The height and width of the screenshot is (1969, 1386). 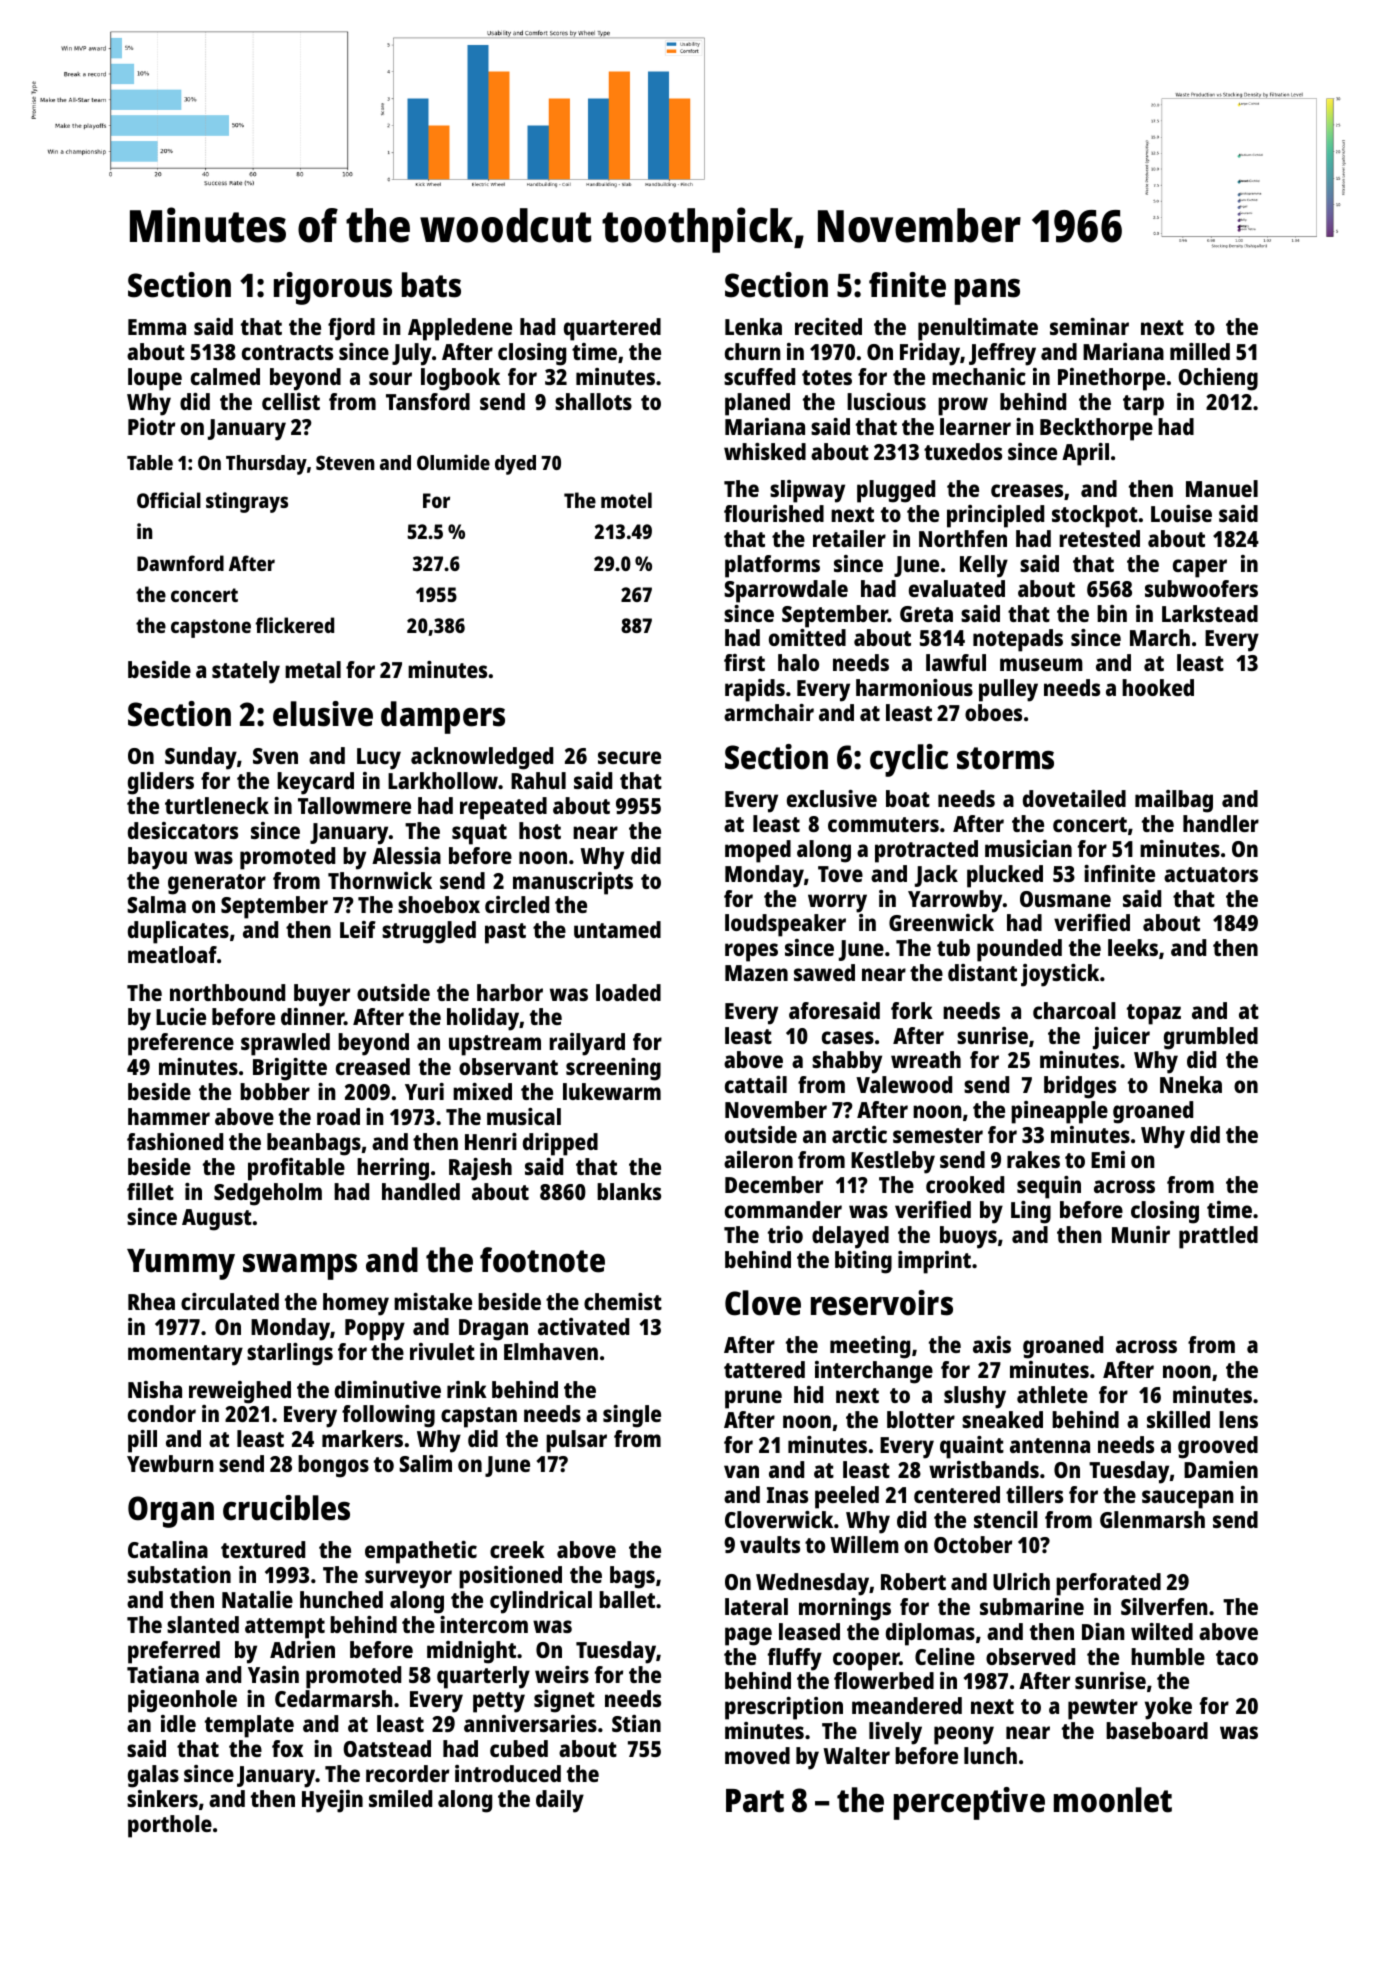 What do you see at coordinates (1157, 1730) in the screenshot?
I see `baseboard` at bounding box center [1157, 1730].
